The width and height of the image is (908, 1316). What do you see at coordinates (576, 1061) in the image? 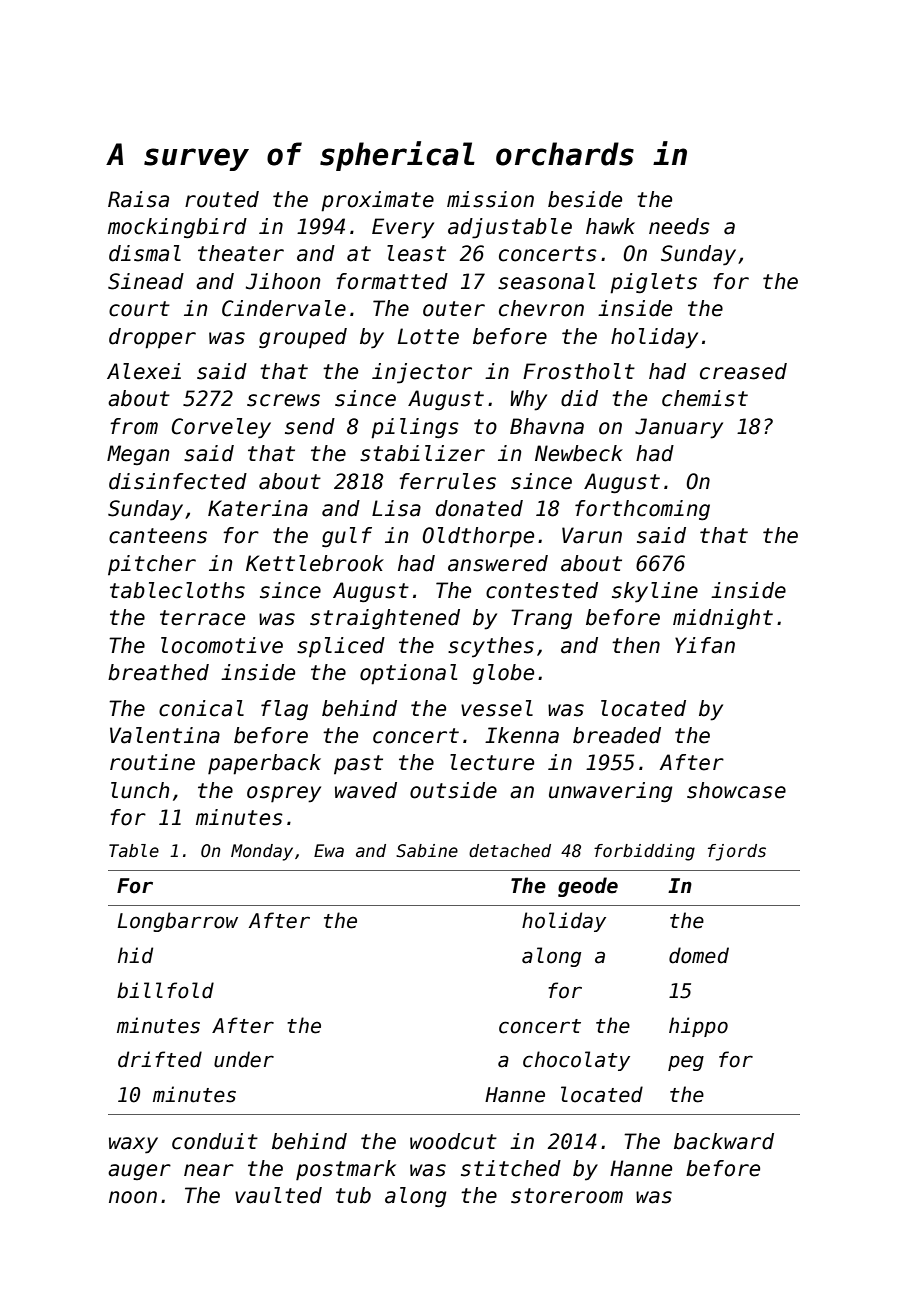
I see `chocolaty` at bounding box center [576, 1061].
